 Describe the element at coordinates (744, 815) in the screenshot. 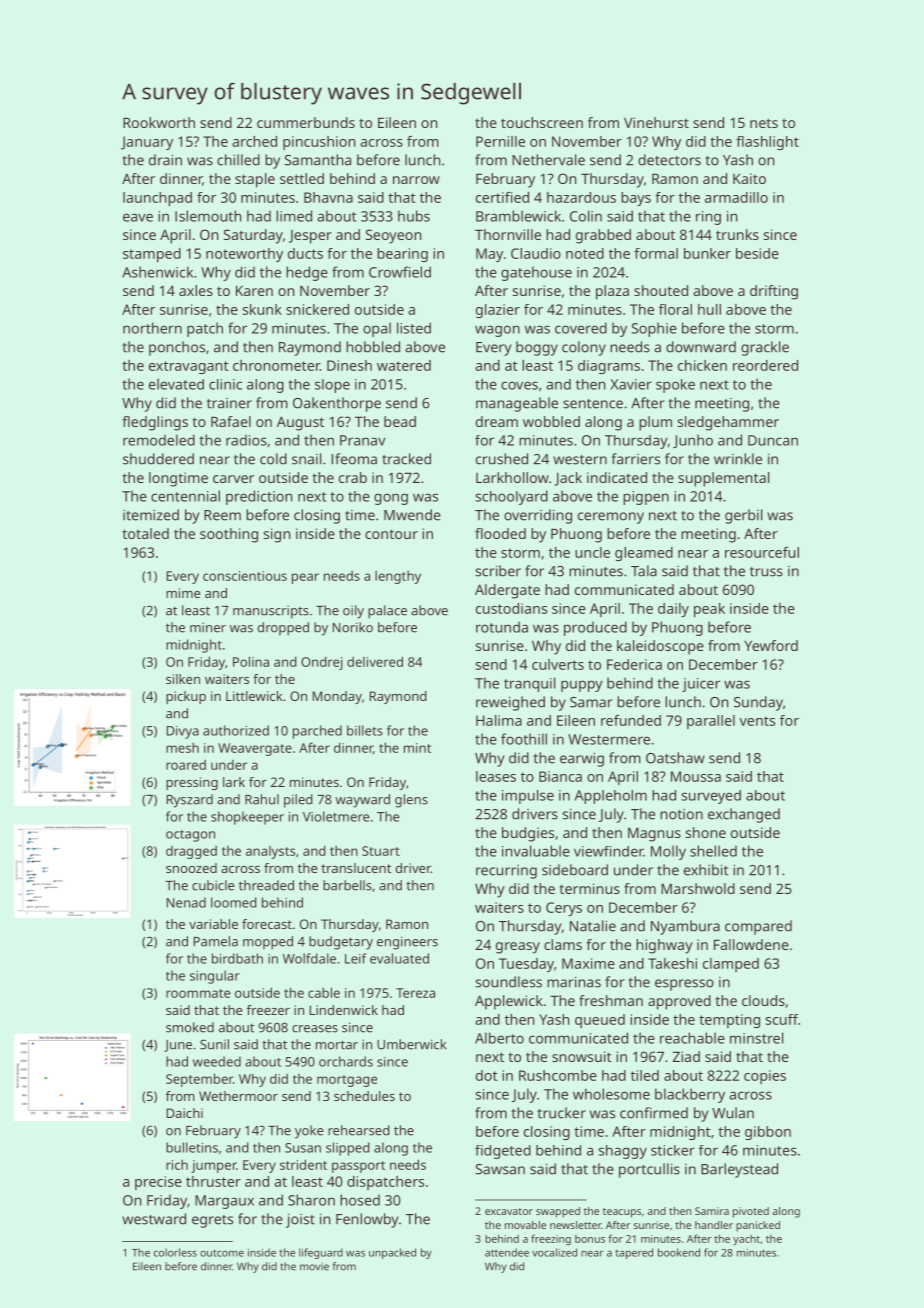

I see `exchanged` at that location.
